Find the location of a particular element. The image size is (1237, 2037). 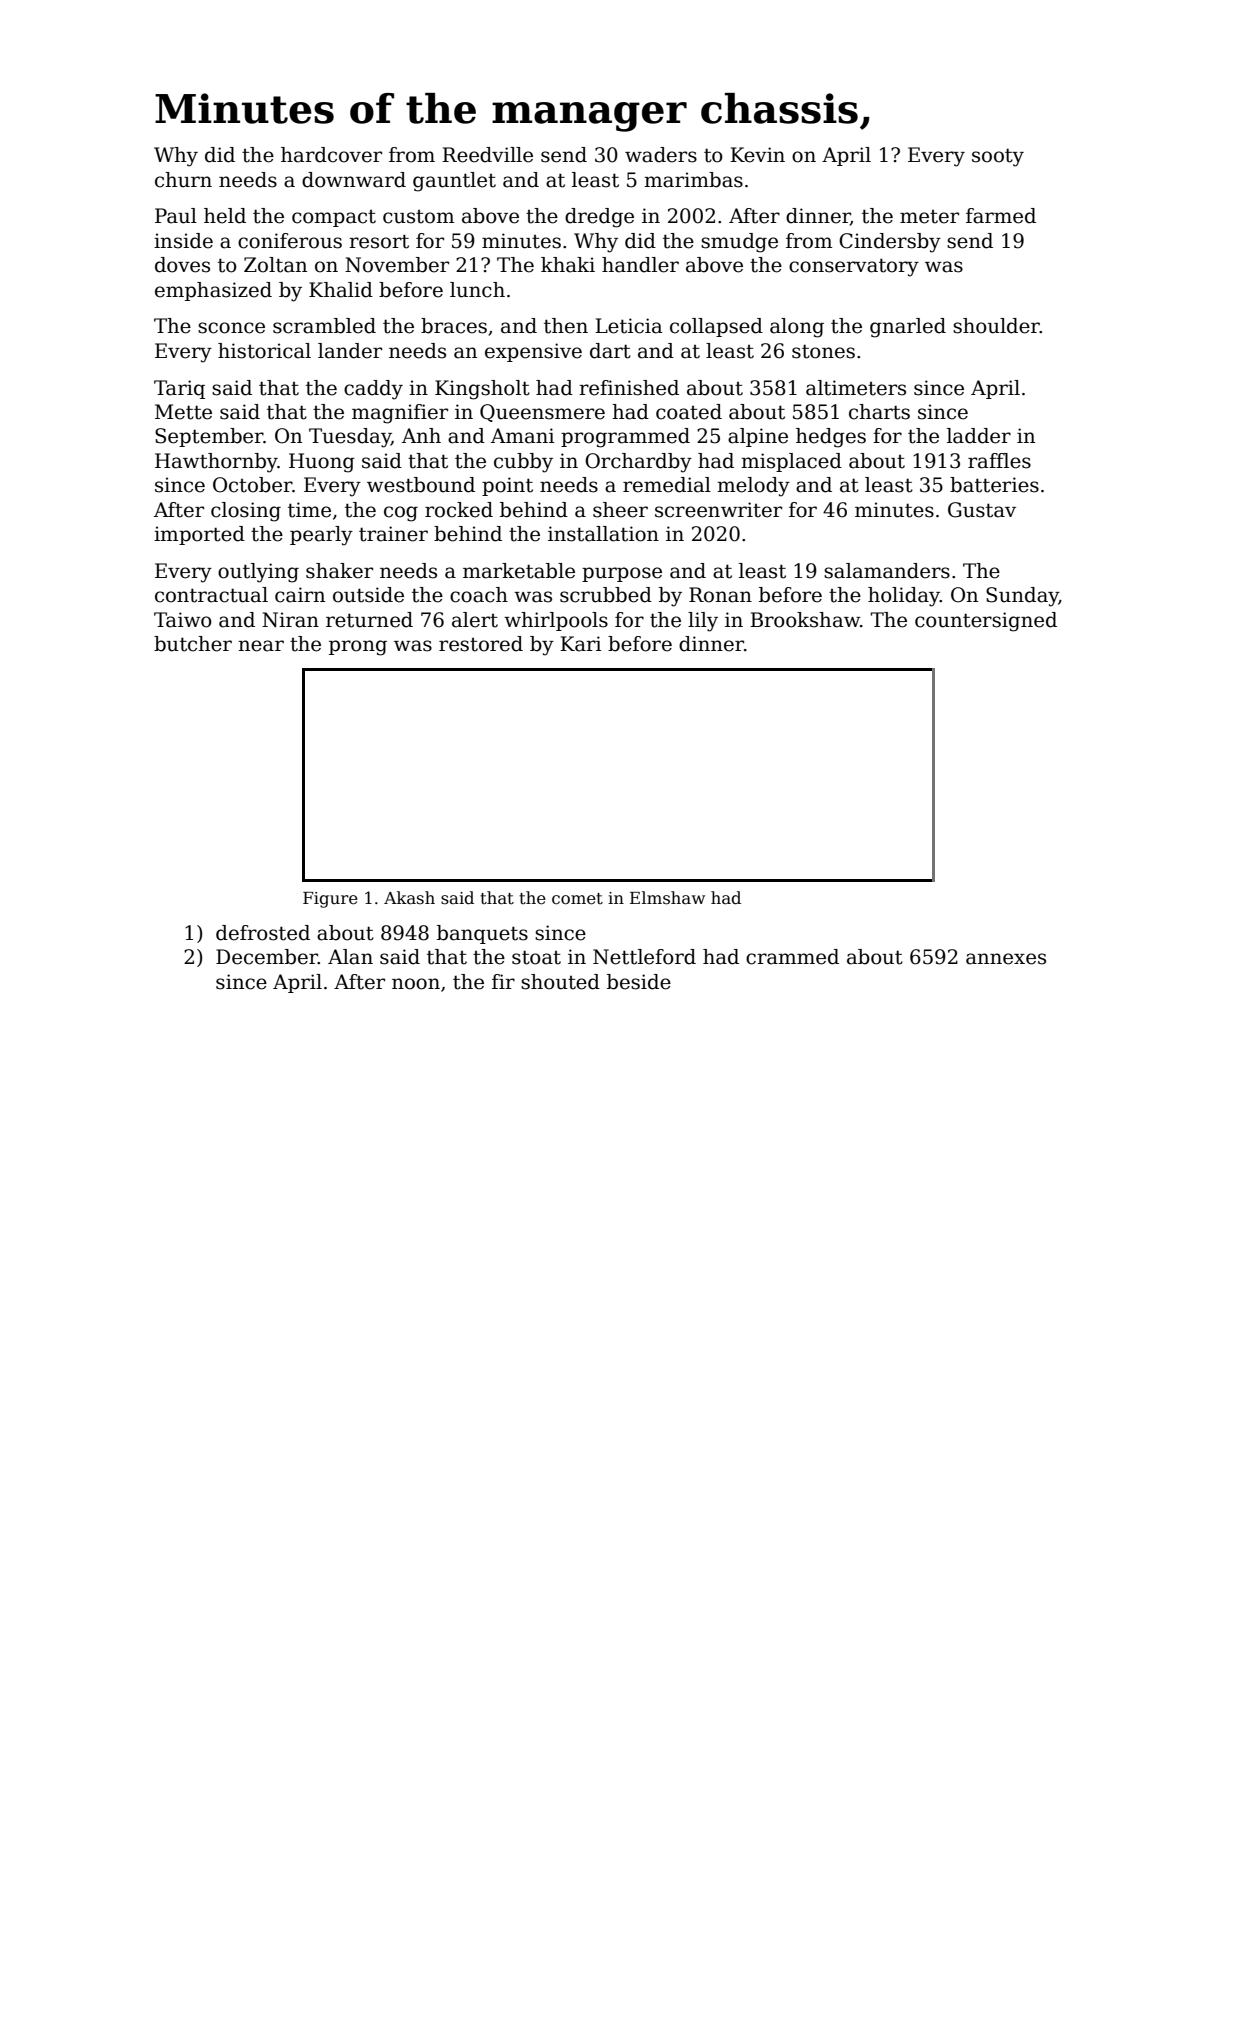

comet is located at coordinates (577, 899).
